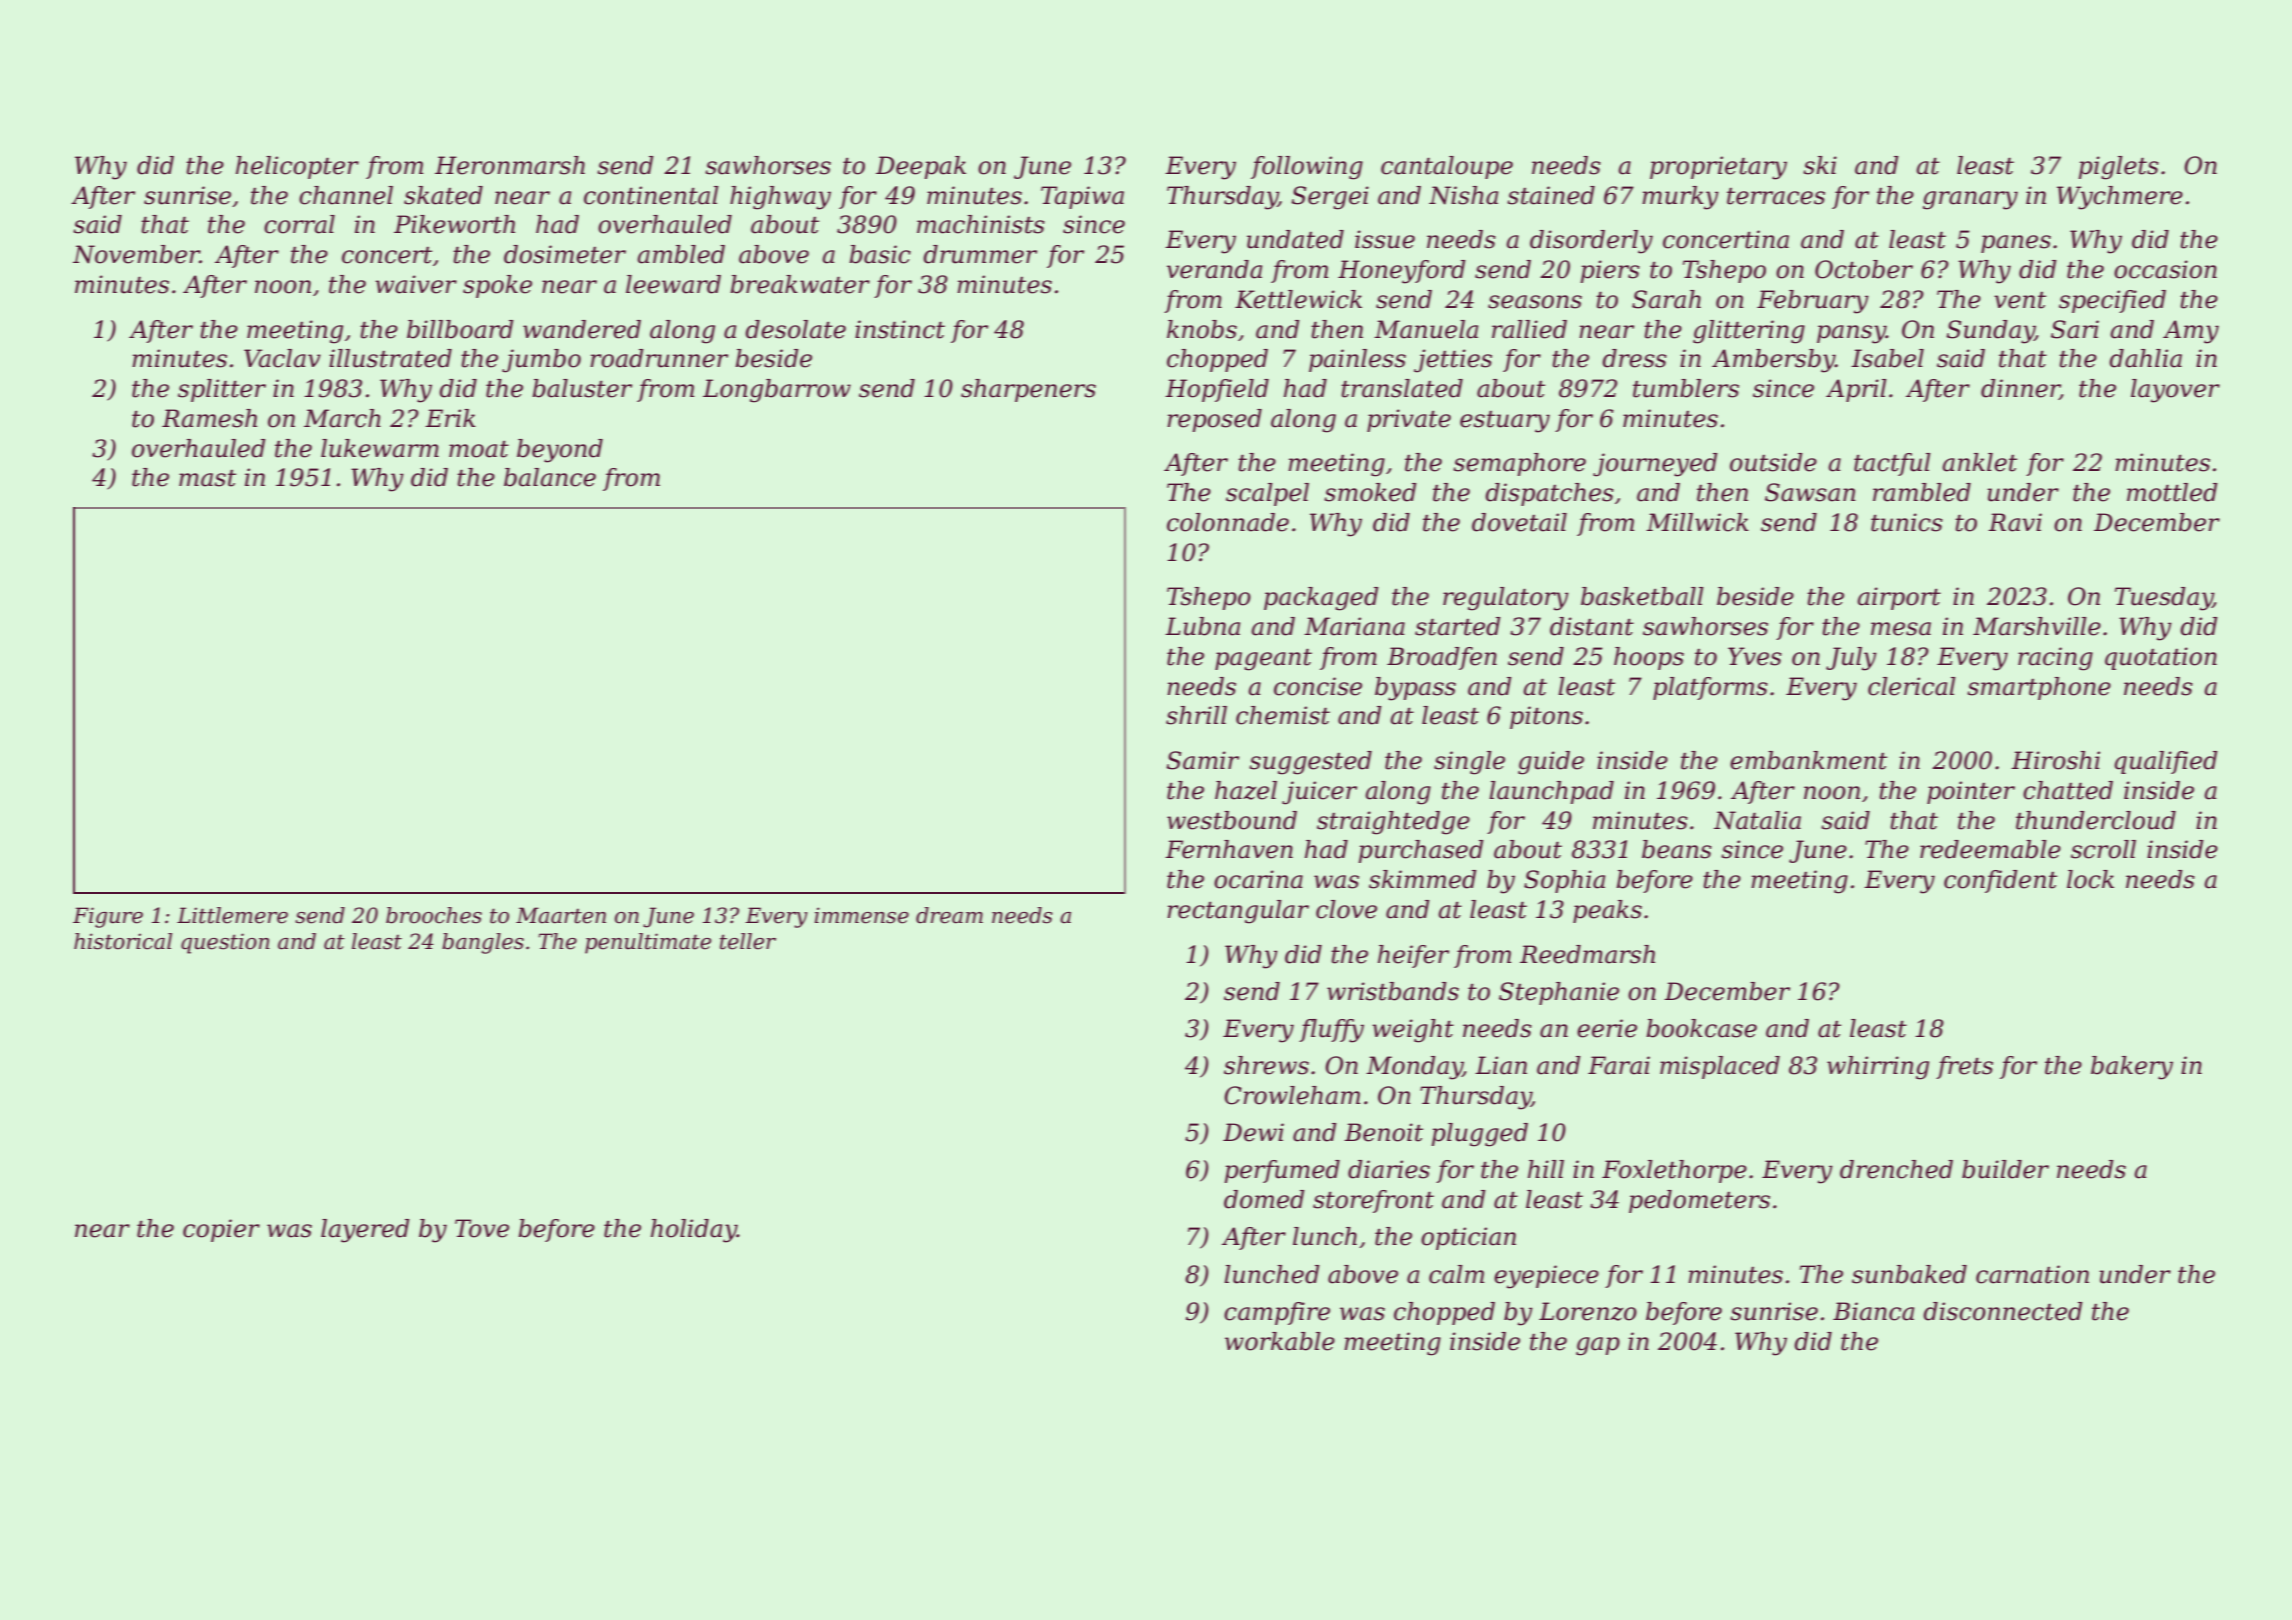 The width and height of the screenshot is (2292, 1620). Describe the element at coordinates (225, 943) in the screenshot. I see `question` at that location.
